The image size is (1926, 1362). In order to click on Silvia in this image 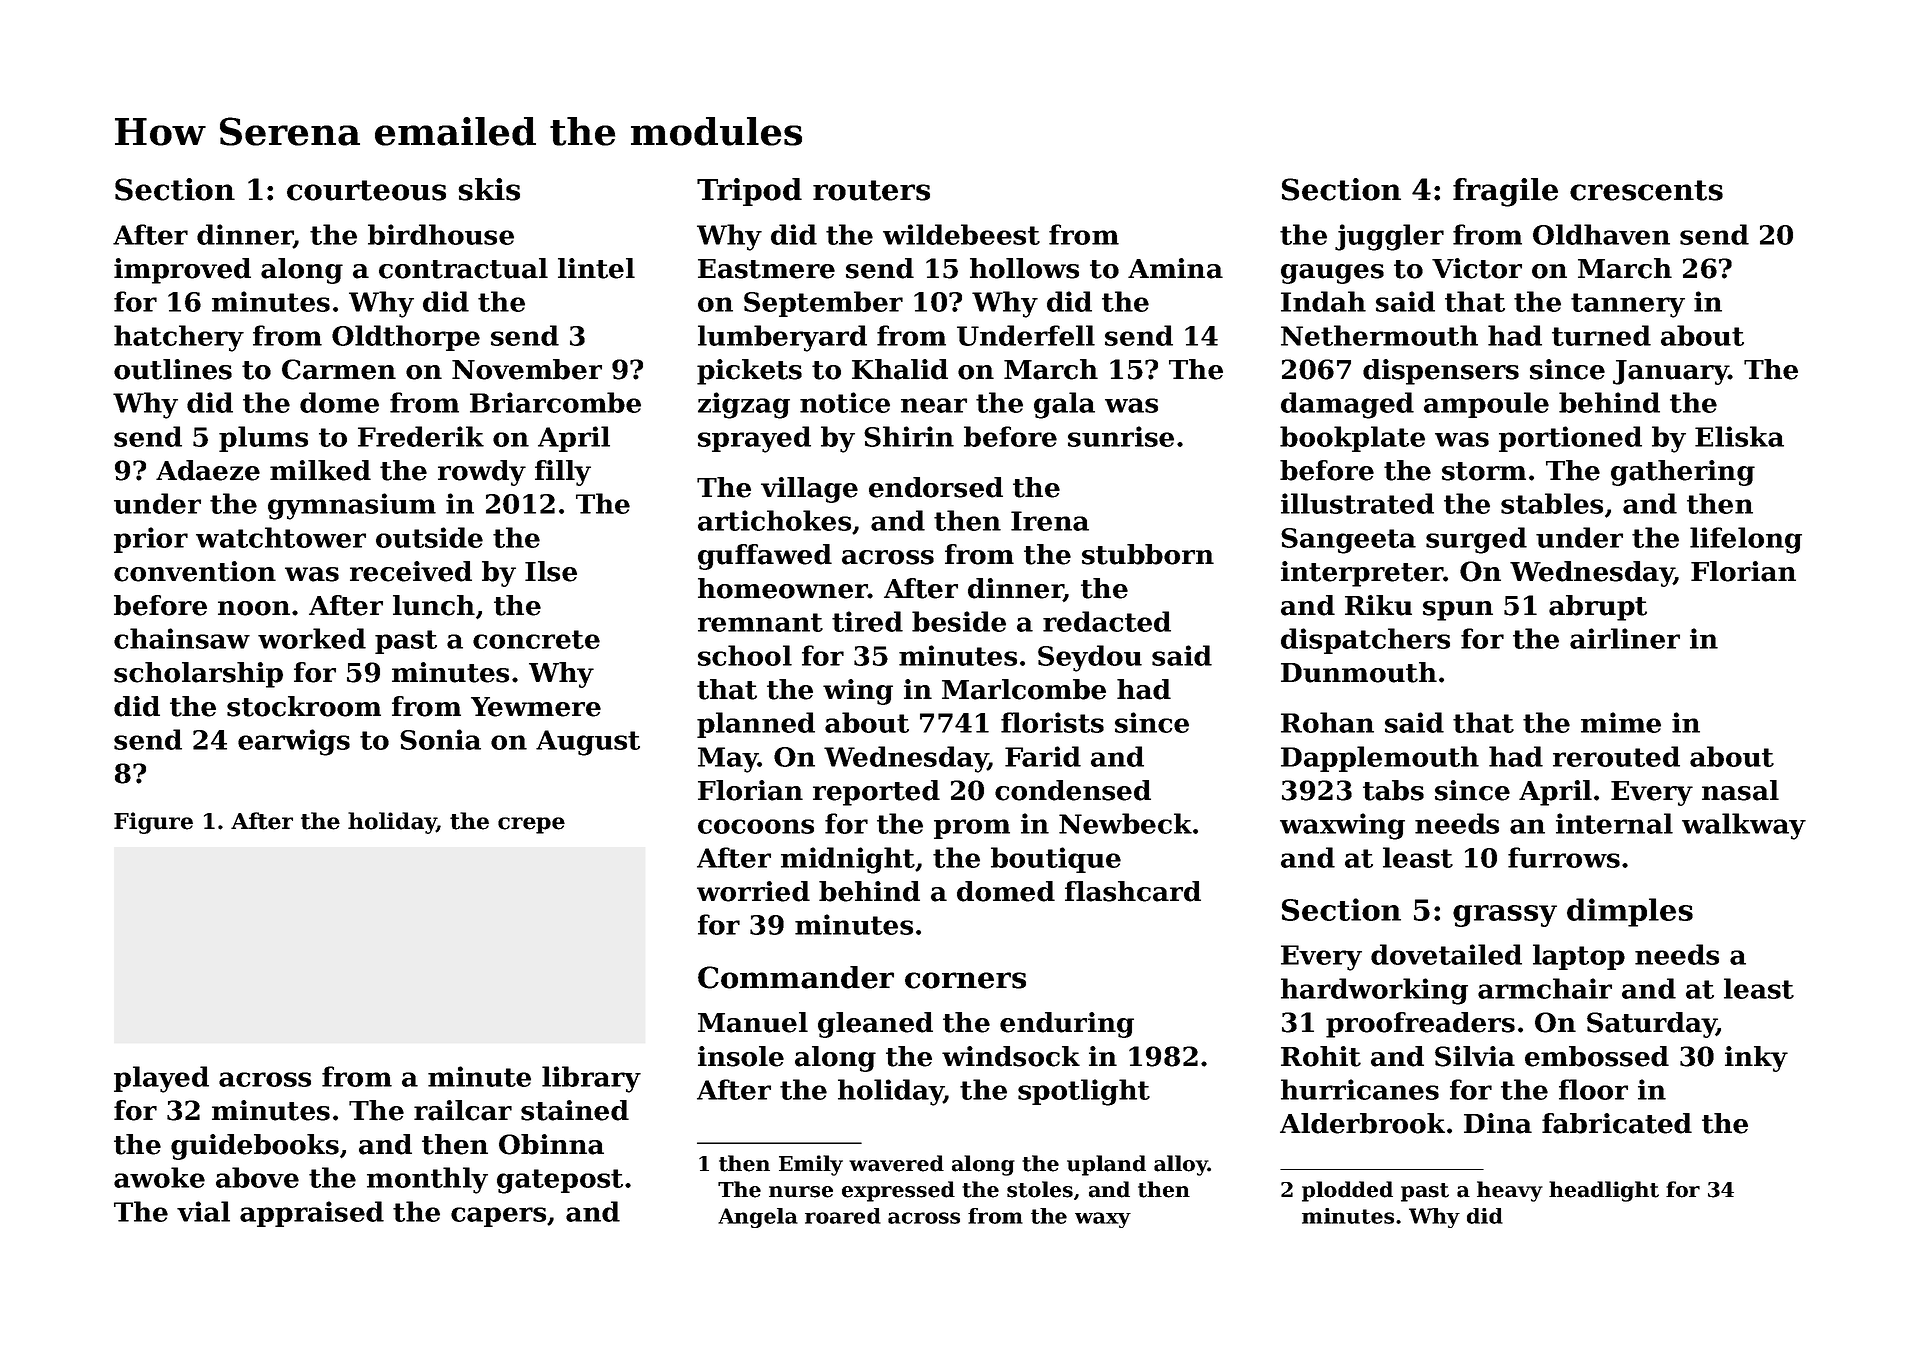, I will do `click(1475, 1056)`.
